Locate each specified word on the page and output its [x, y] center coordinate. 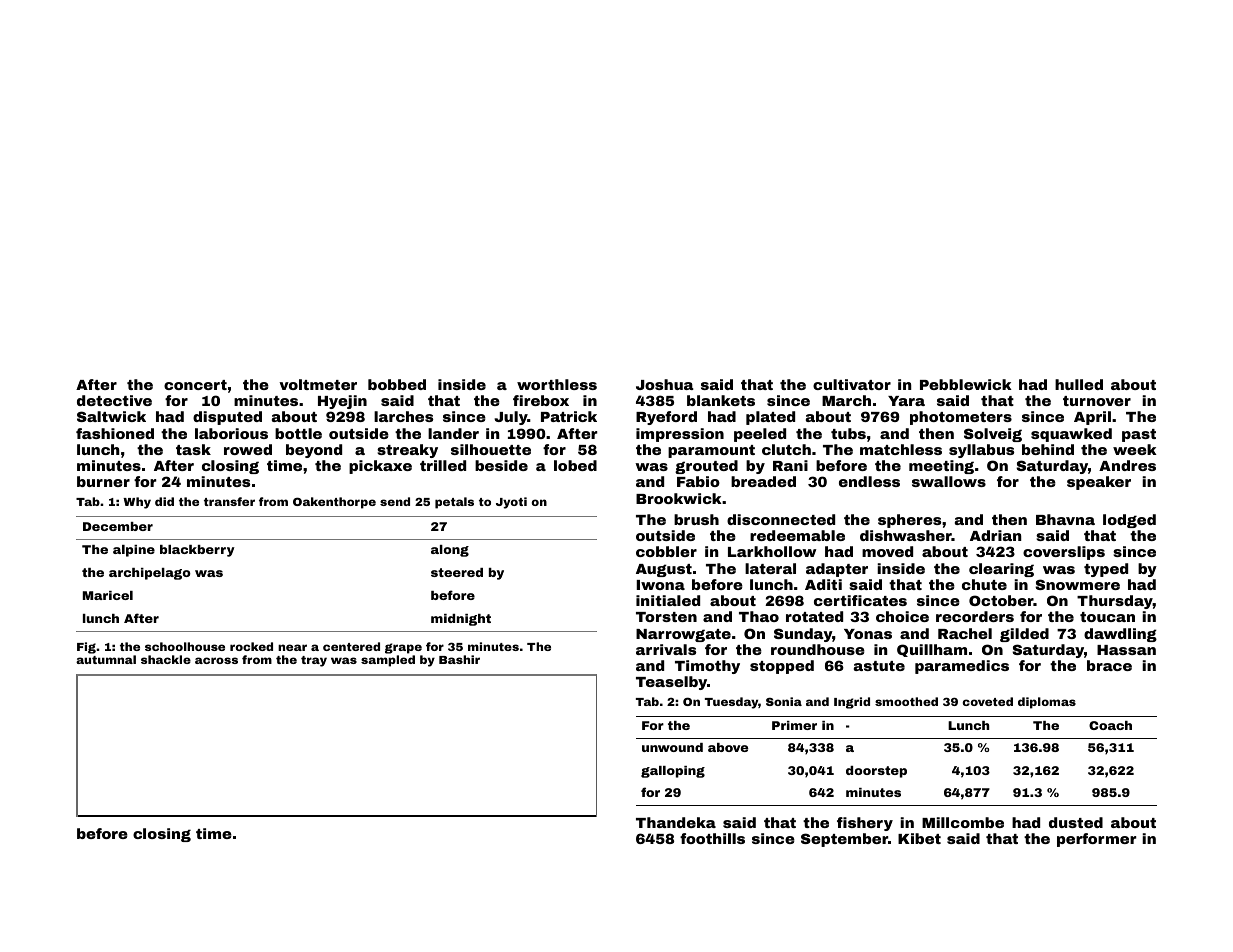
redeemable [797, 535]
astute [879, 666]
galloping [673, 772]
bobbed [397, 384]
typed [1106, 570]
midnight [461, 620]
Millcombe [963, 822]
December [118, 526]
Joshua [665, 384]
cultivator [852, 384]
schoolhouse [185, 646]
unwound [672, 747]
